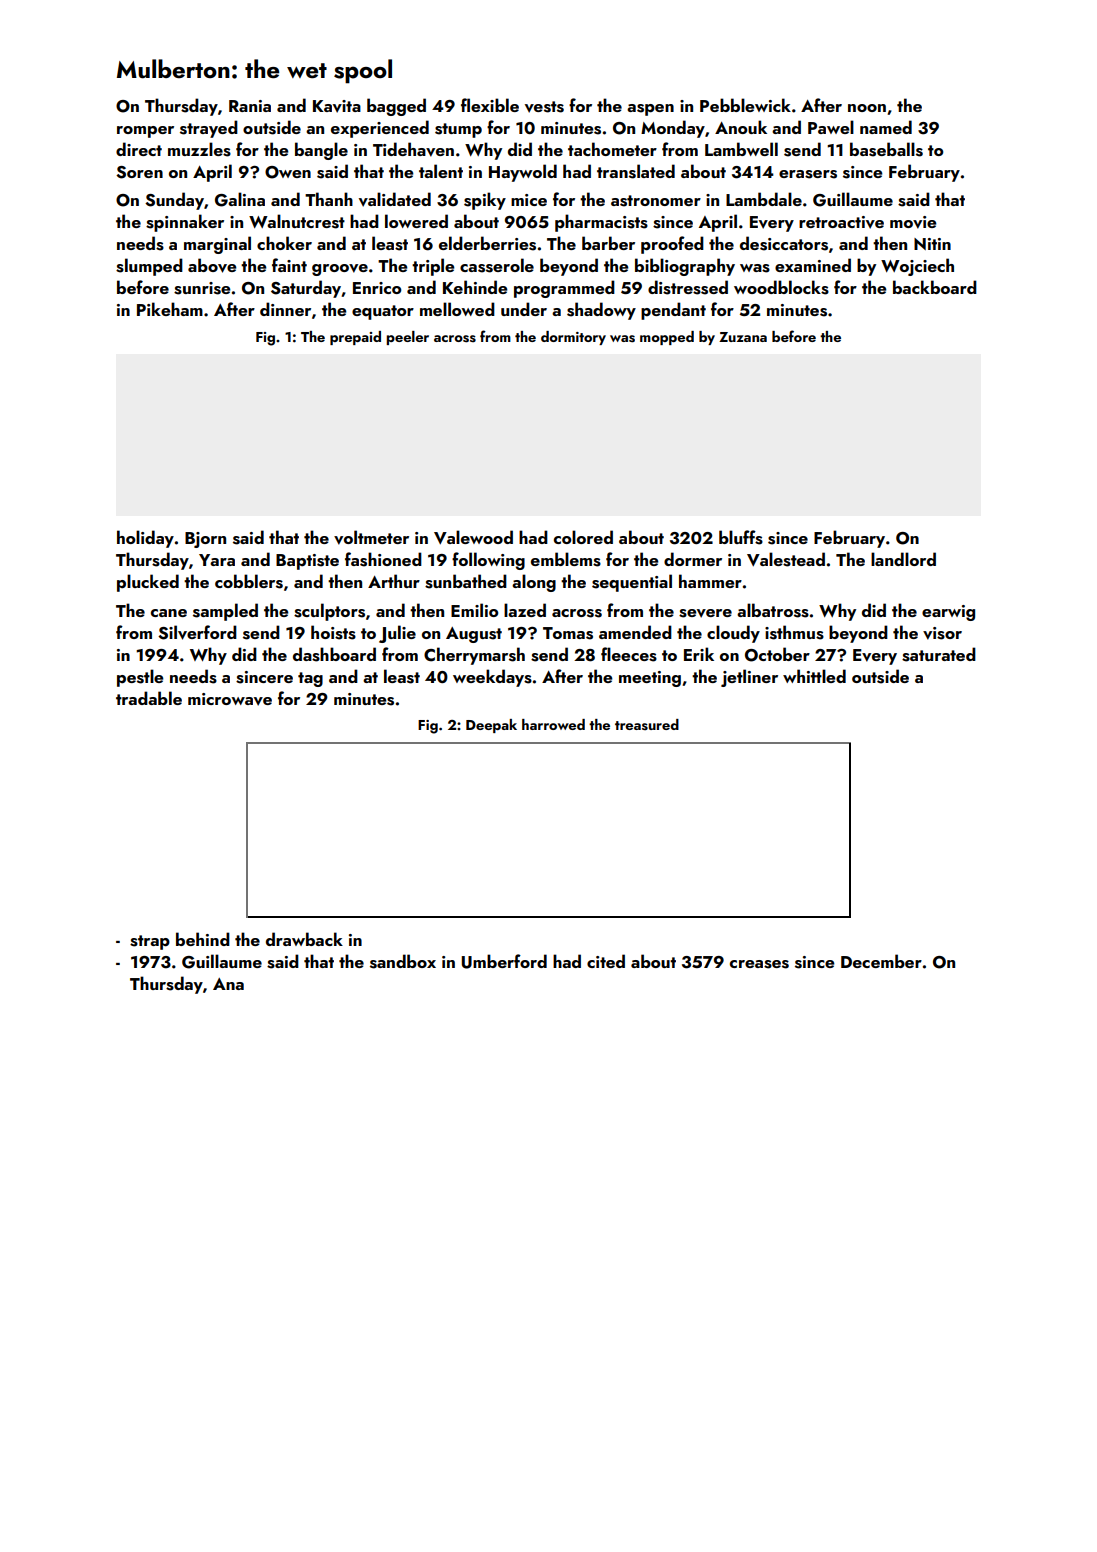  I want to click on noon, so click(867, 108).
